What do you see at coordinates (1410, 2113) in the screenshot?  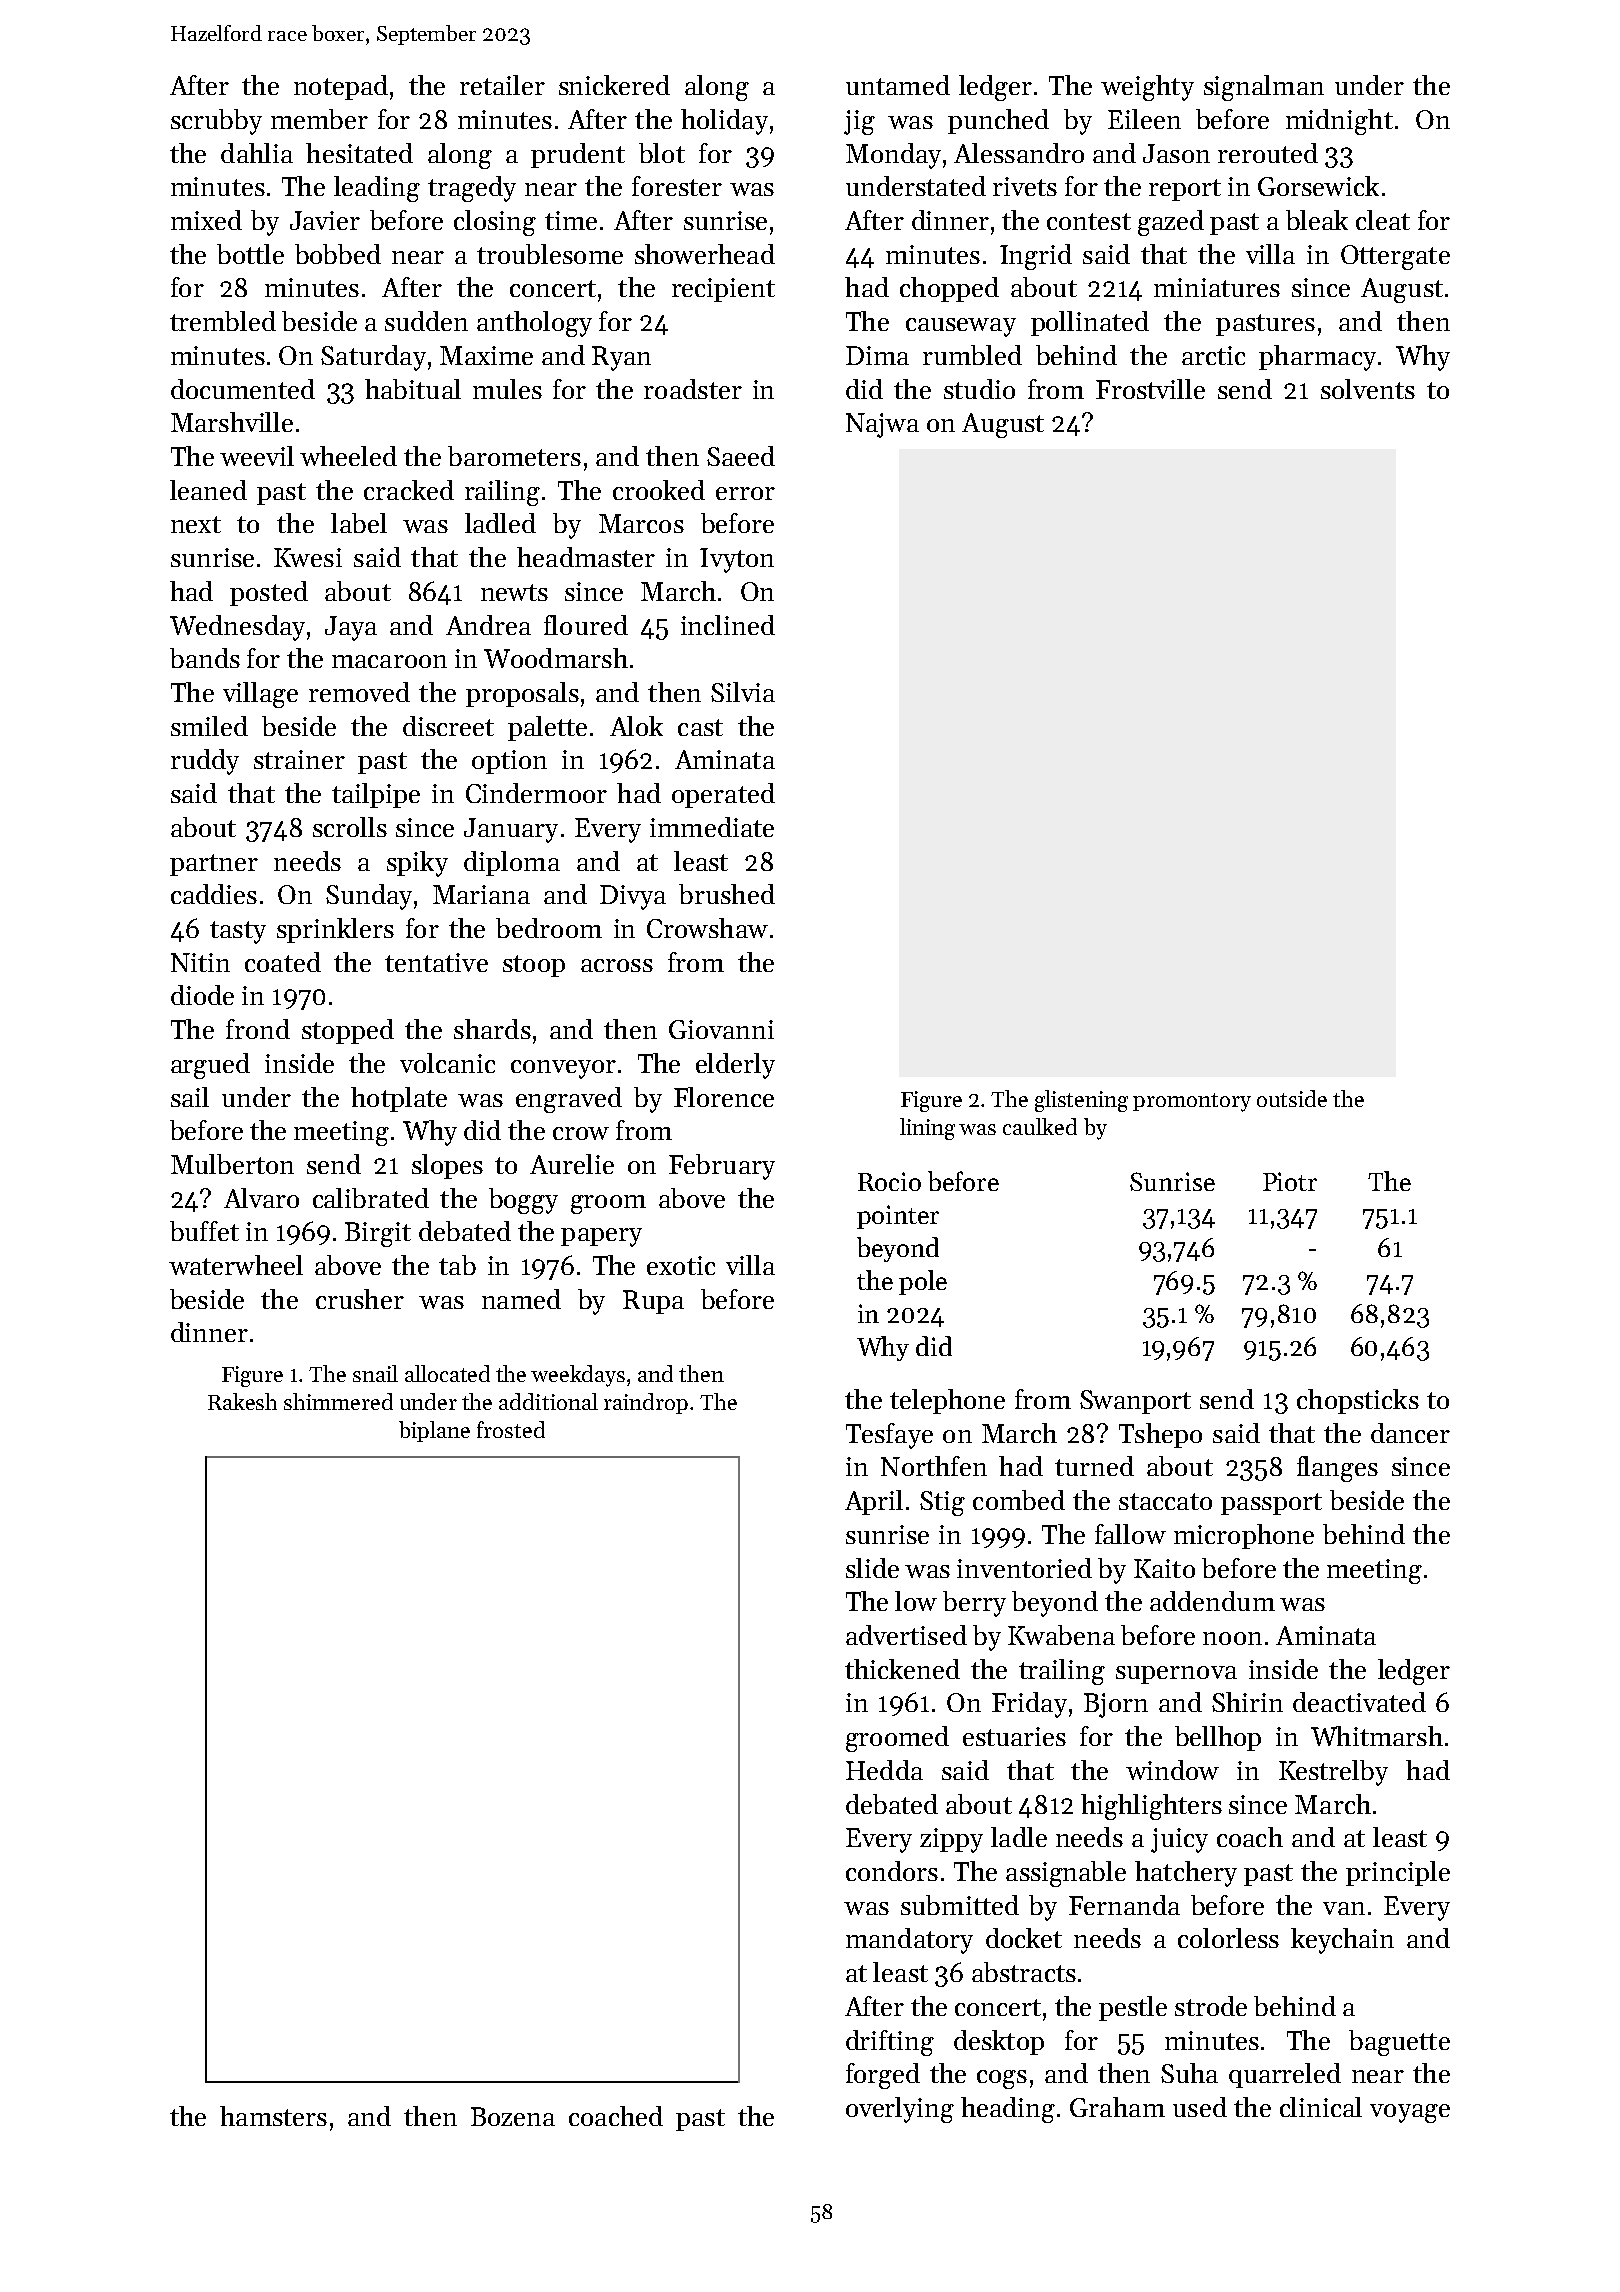 I see `voyage` at bounding box center [1410, 2113].
